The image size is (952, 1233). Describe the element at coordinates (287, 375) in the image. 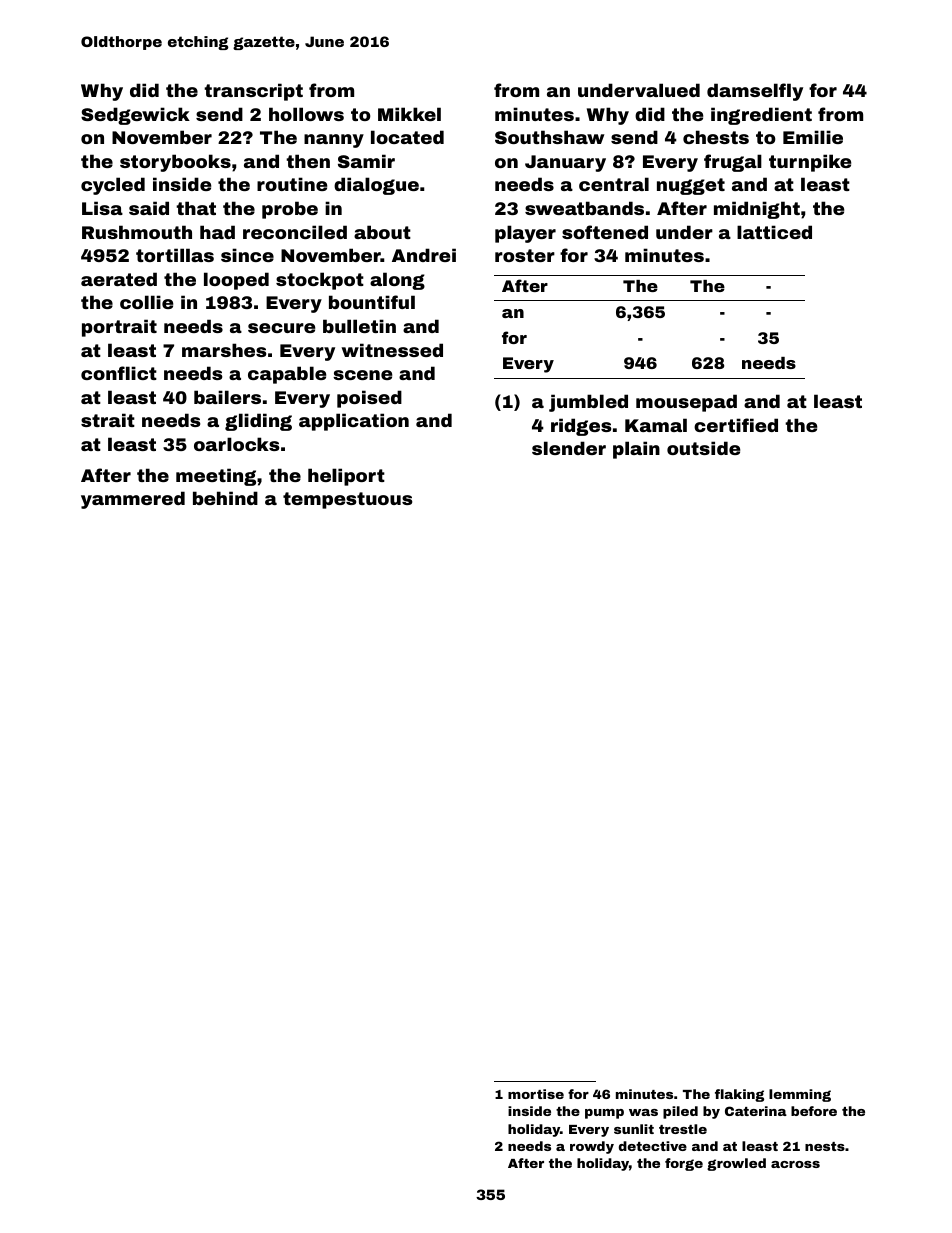

I see `capable` at that location.
